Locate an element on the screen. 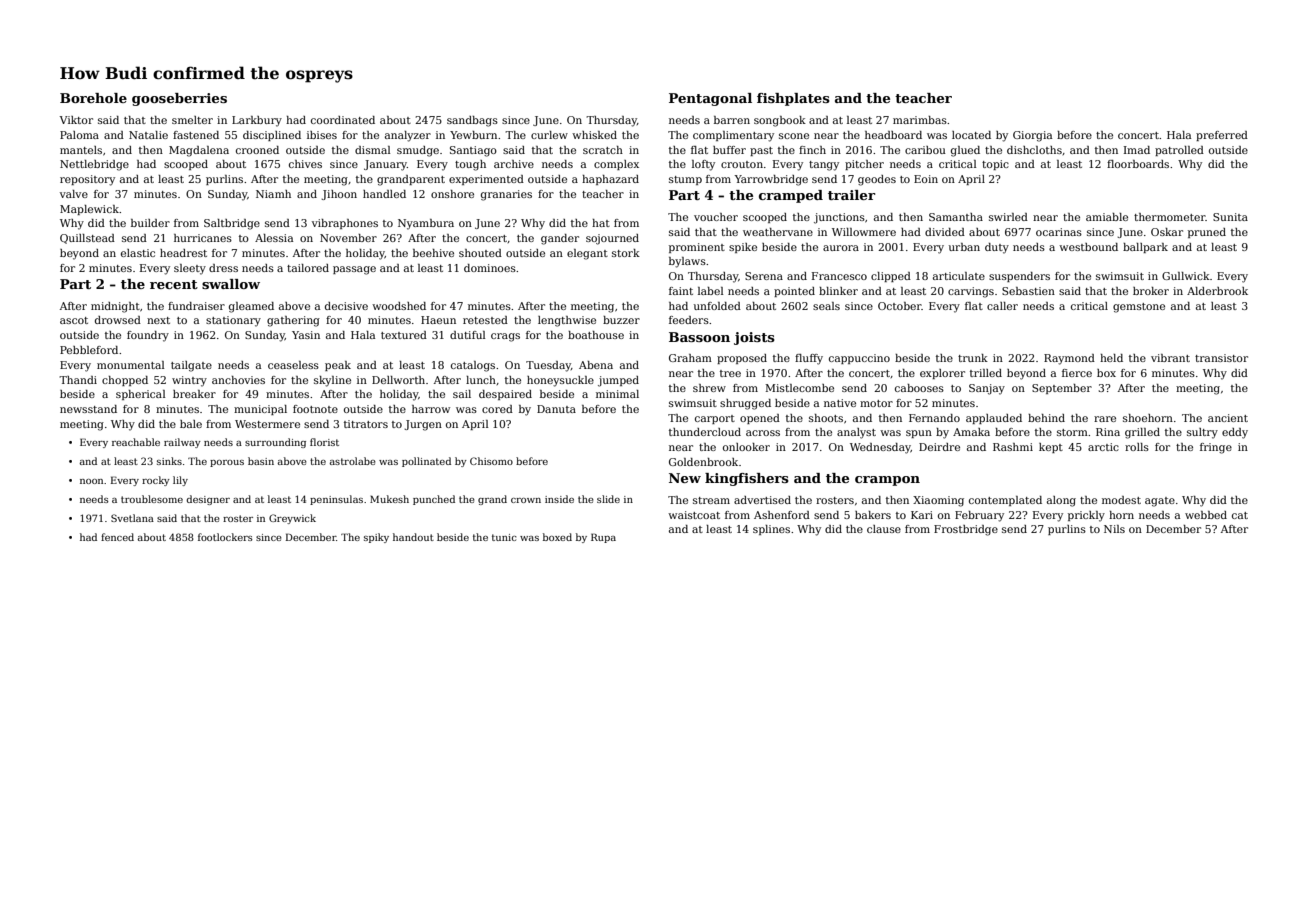  Dellworth is located at coordinates (398, 380).
